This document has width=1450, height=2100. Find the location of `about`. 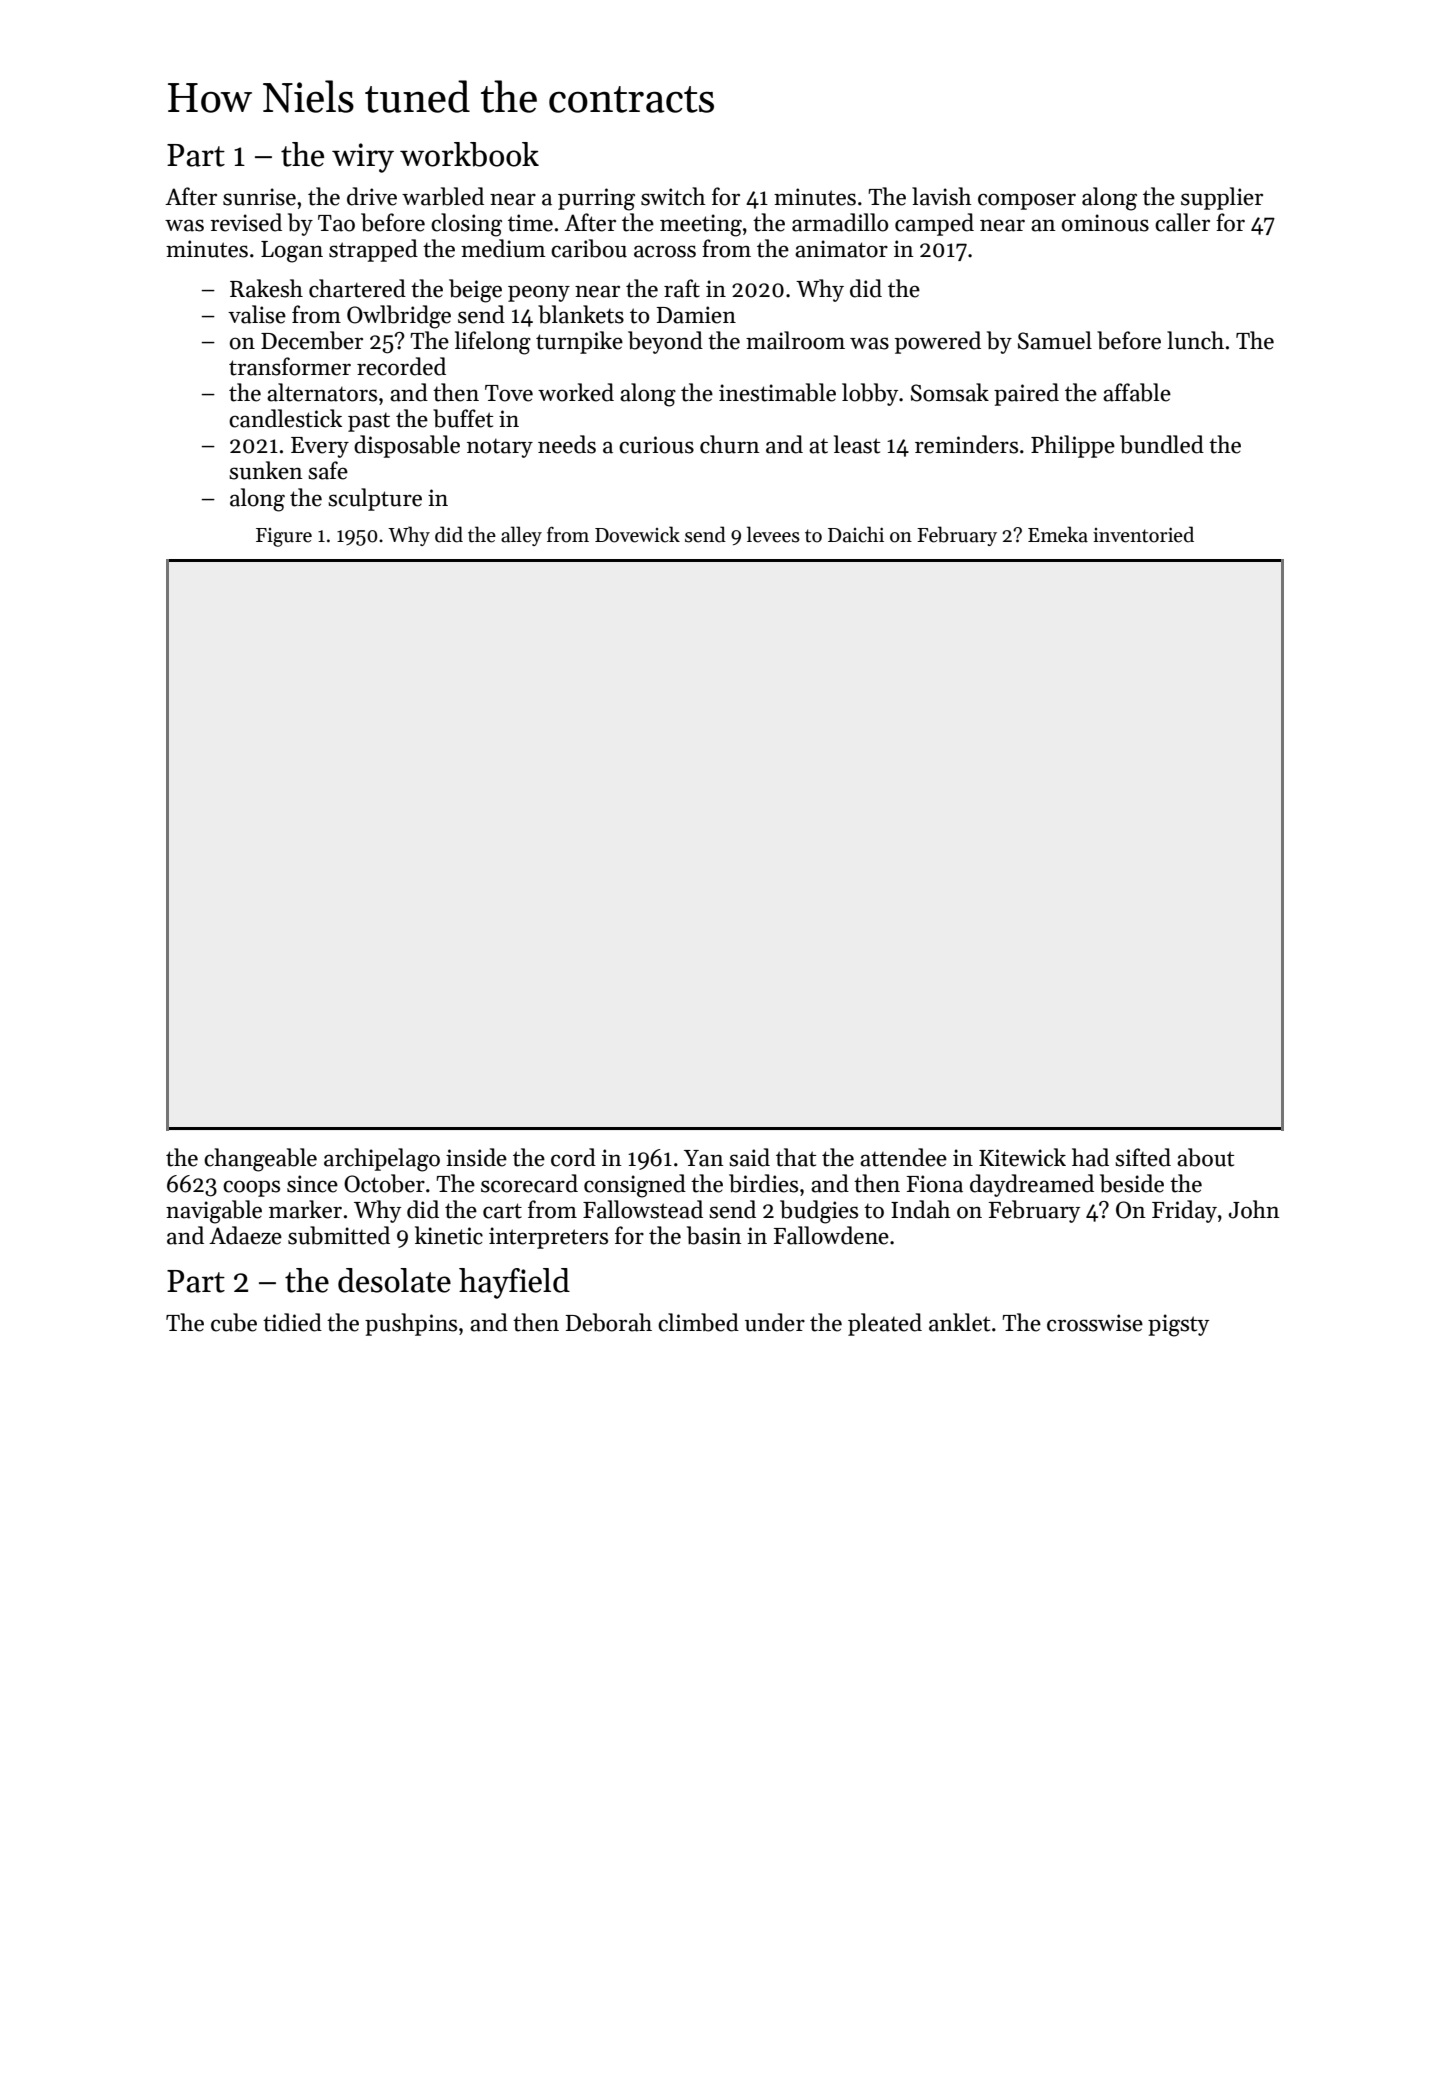

about is located at coordinates (1205, 1157).
